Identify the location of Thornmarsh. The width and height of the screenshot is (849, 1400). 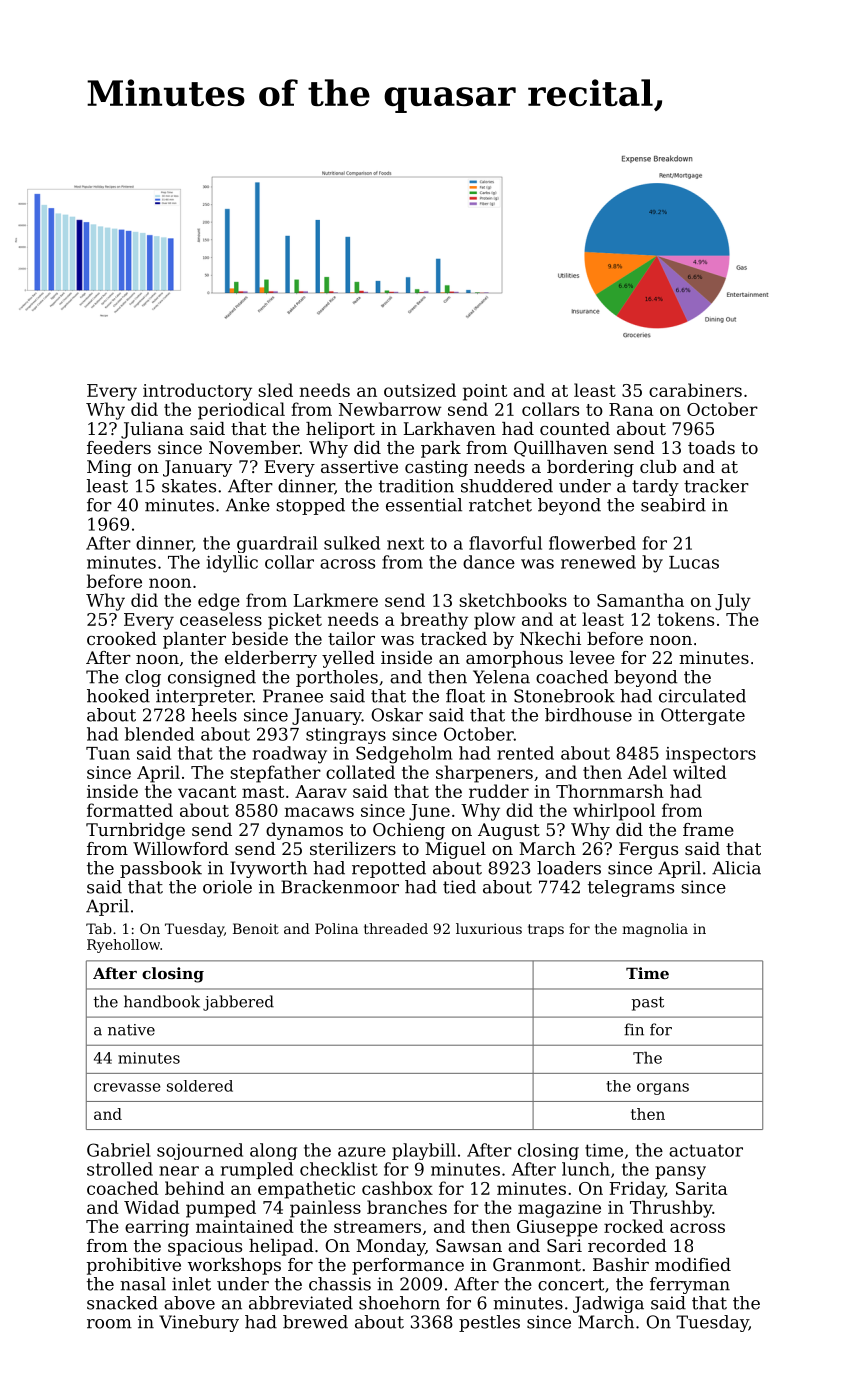
(610, 791).
